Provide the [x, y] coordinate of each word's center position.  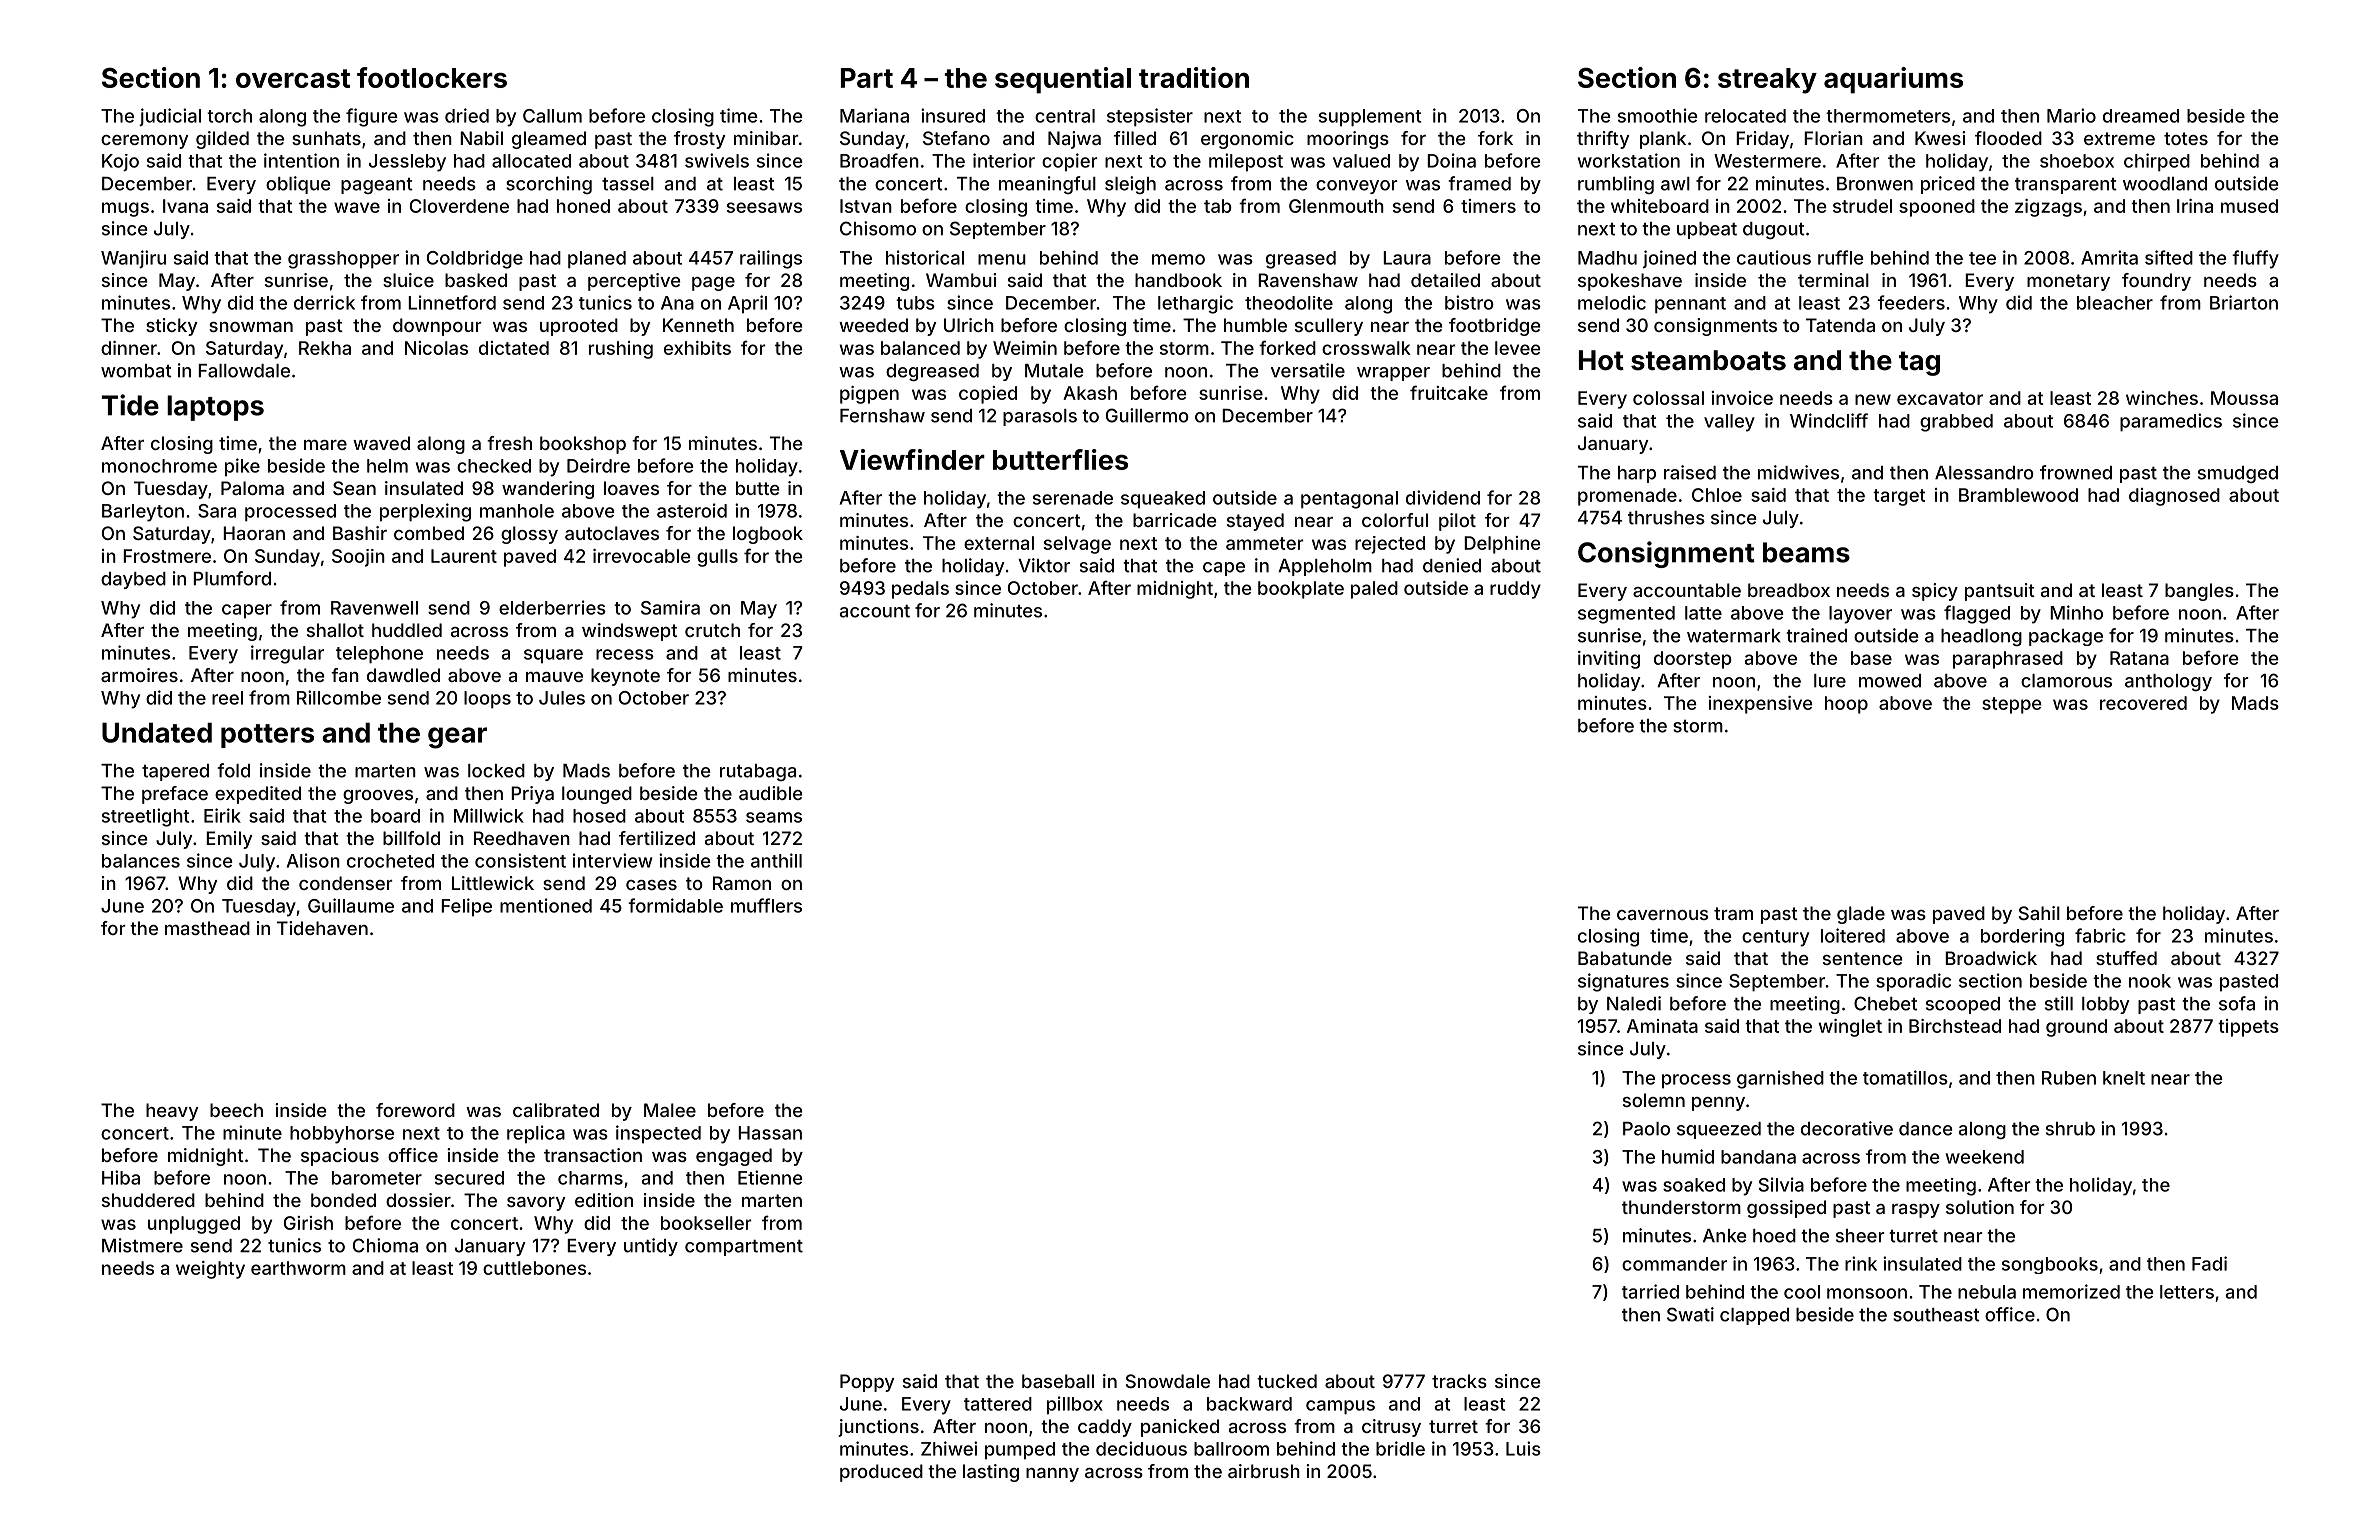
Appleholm [1325, 567]
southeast [1936, 1315]
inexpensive [1760, 705]
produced [881, 1473]
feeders [1911, 302]
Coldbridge [475, 259]
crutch [712, 630]
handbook [1178, 280]
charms [590, 1178]
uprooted [579, 327]
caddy [1105, 1428]
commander [1674, 1264]
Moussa [2244, 398]
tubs [915, 303]
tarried [1650, 1291]
